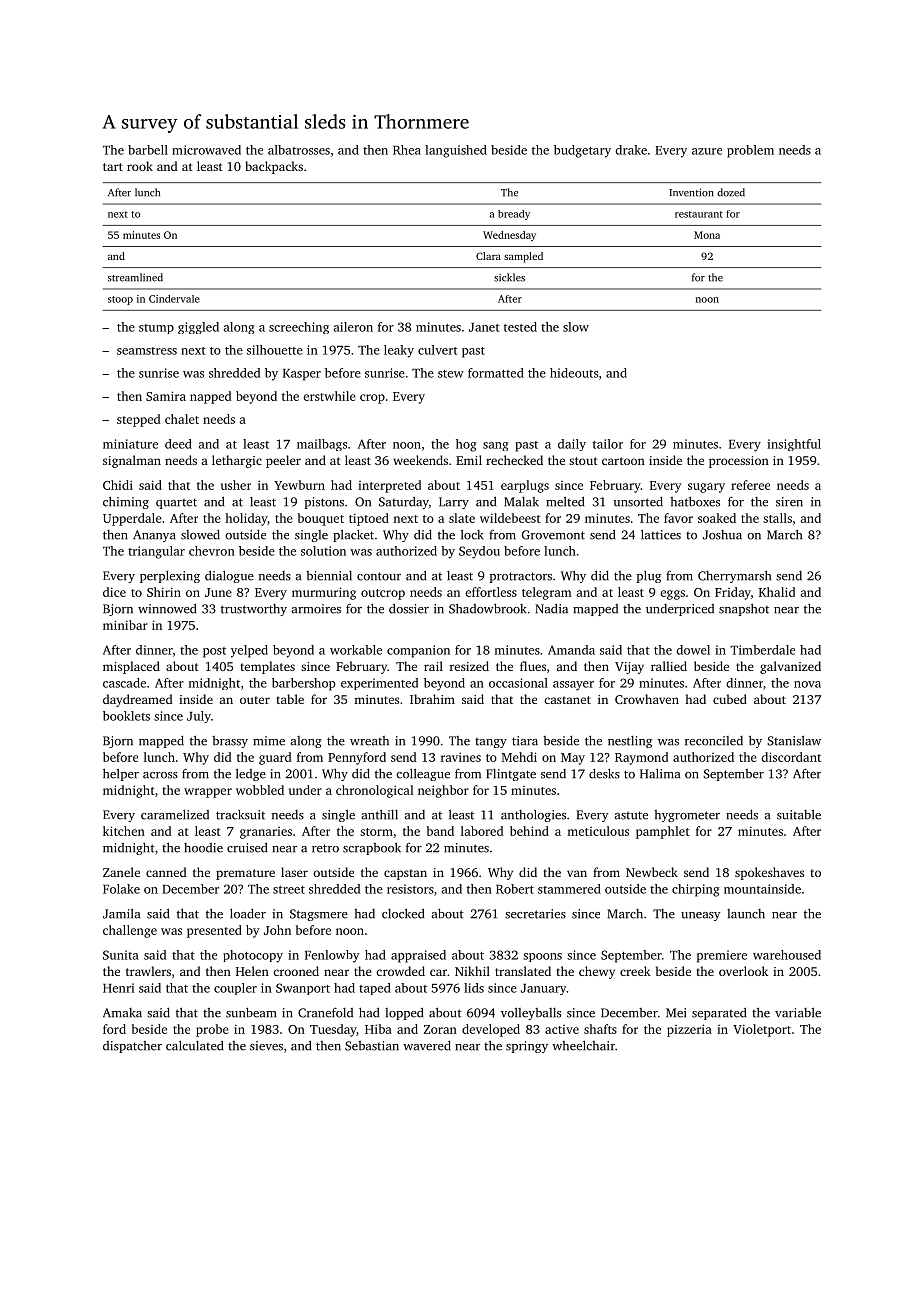  Describe the element at coordinates (743, 971) in the screenshot. I see `overlook` at that location.
